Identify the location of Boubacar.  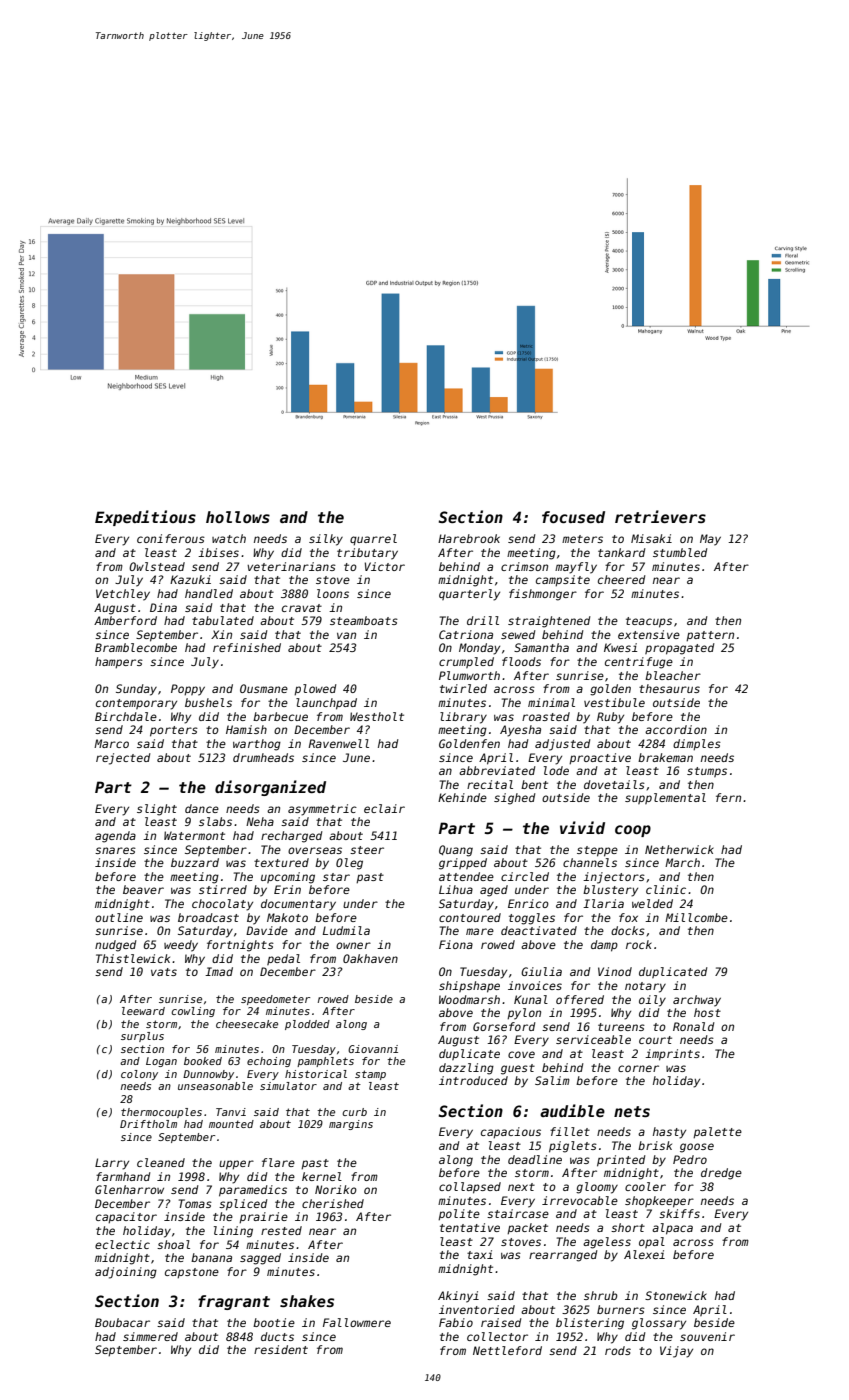
(122, 1322).
